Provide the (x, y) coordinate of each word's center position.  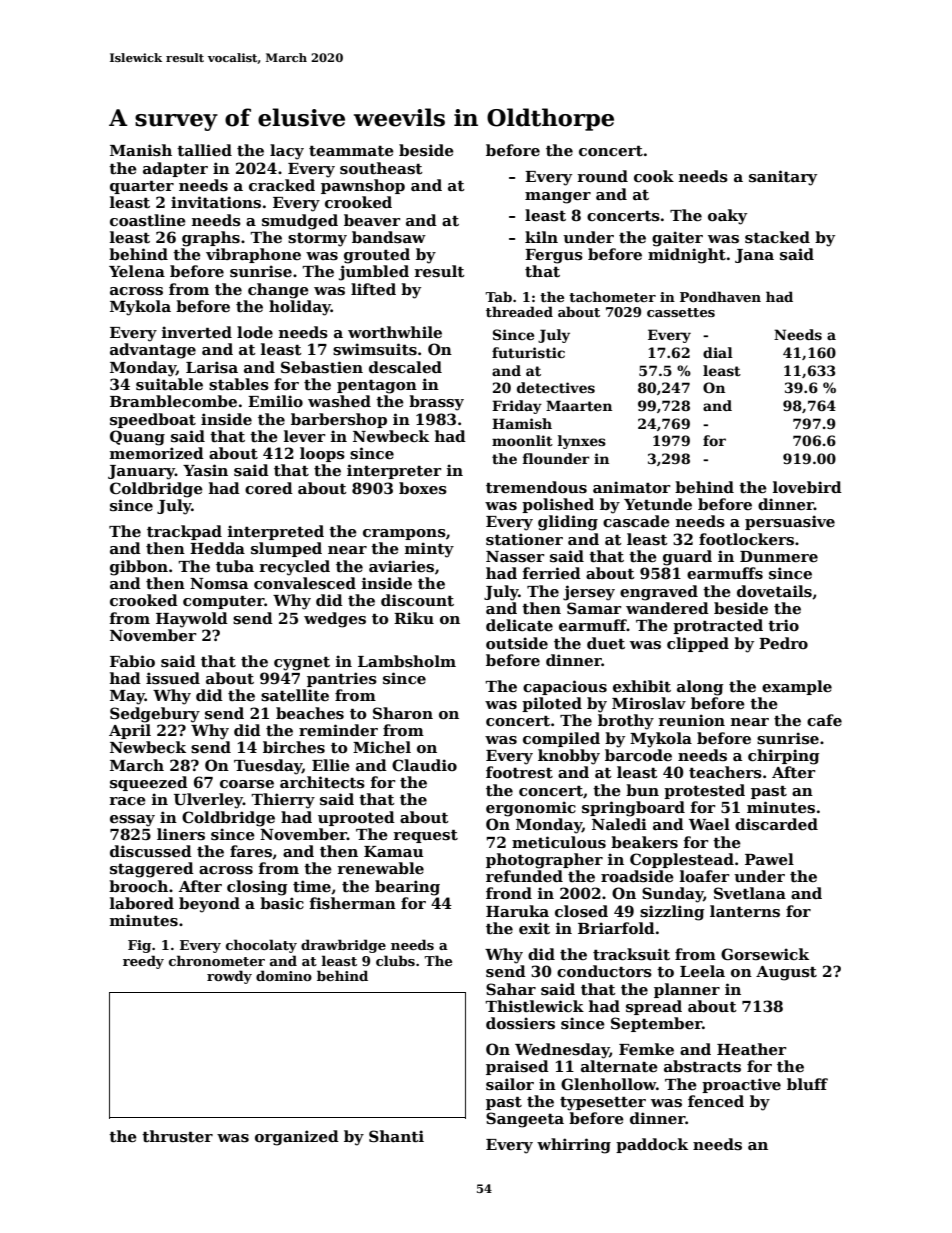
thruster (177, 1136)
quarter (142, 187)
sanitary (783, 178)
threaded (519, 311)
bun (642, 790)
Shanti (396, 1136)
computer (224, 602)
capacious (565, 687)
